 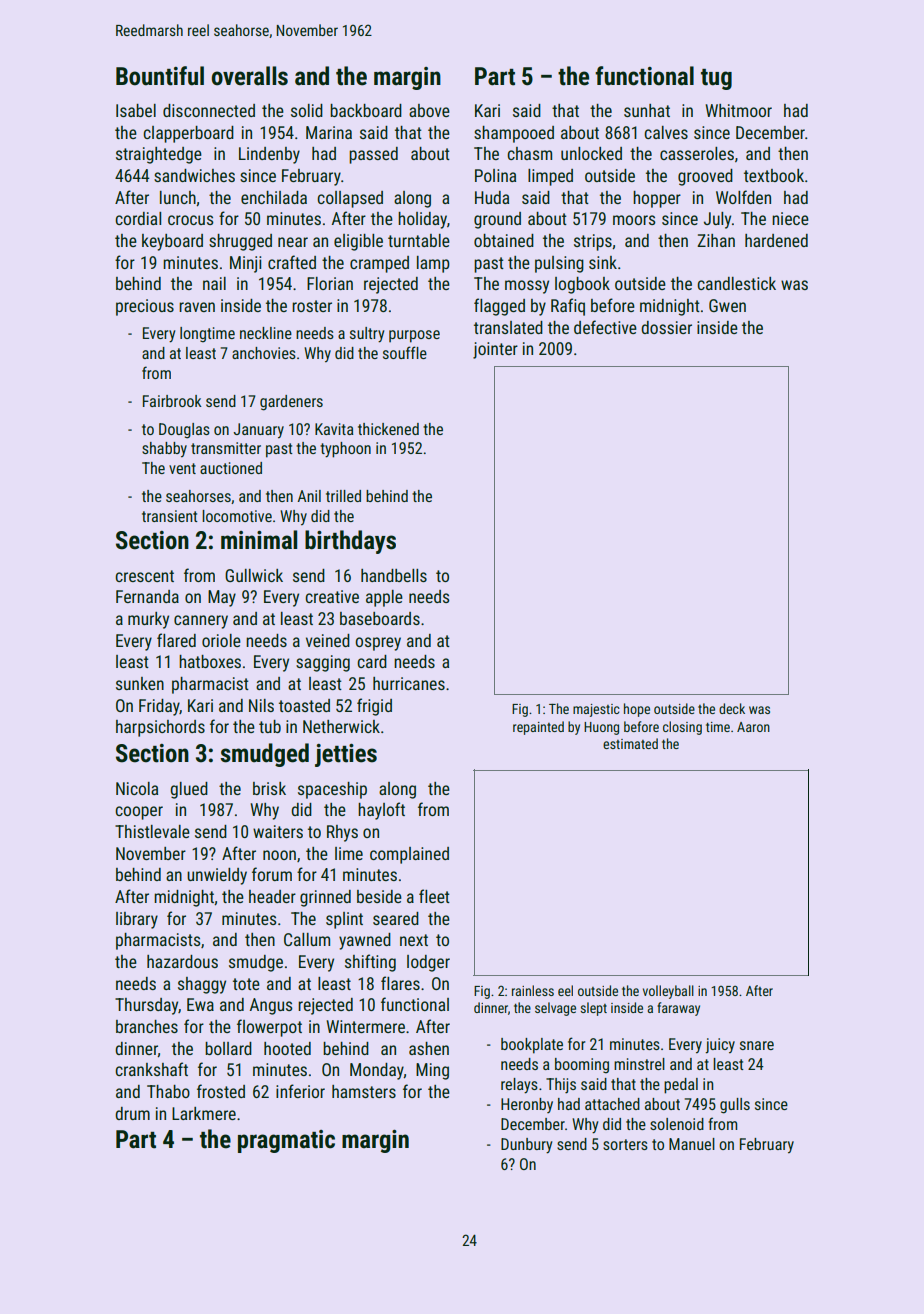 What do you see at coordinates (666, 327) in the document?
I see `dossier` at bounding box center [666, 327].
